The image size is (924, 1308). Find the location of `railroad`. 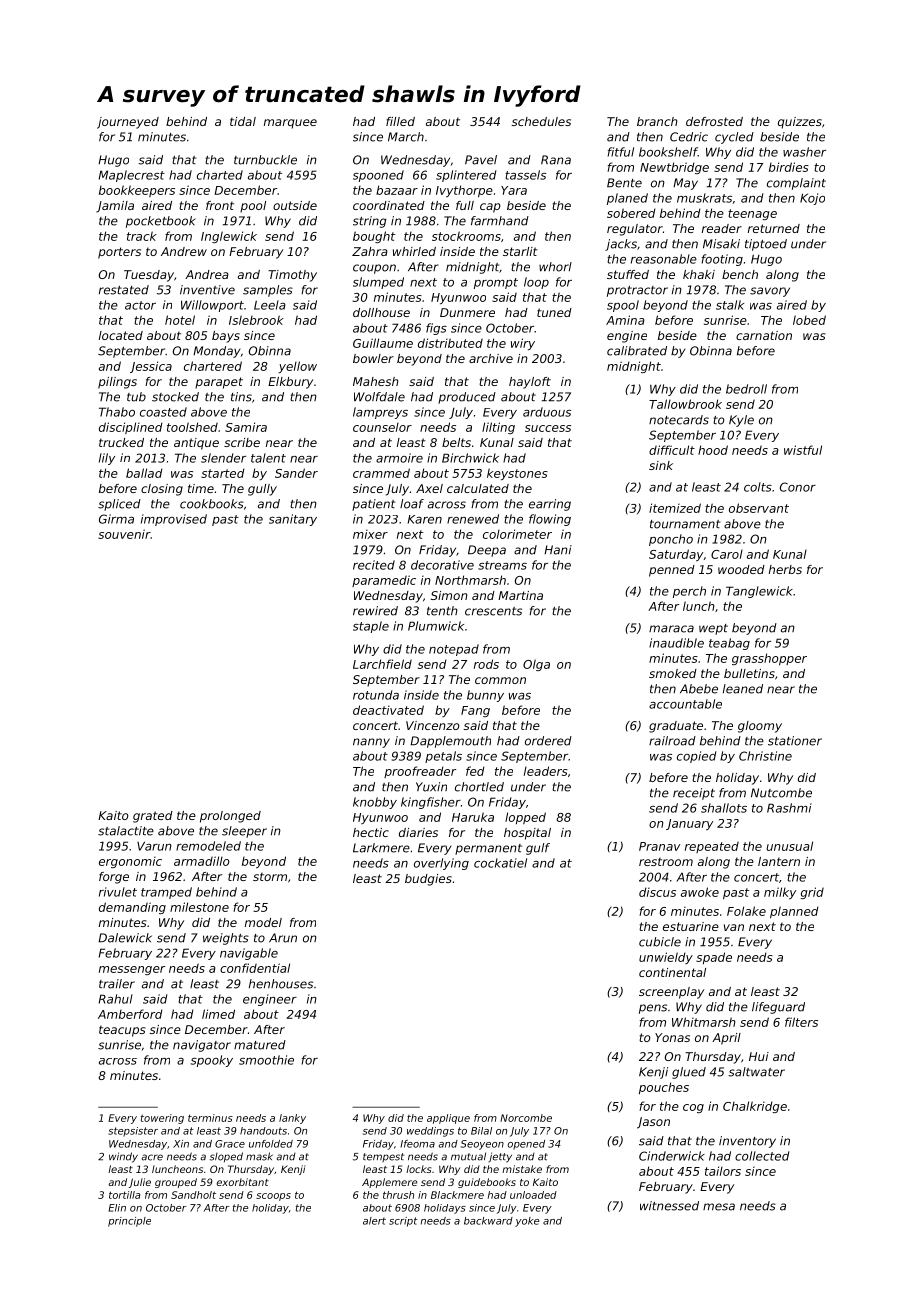

railroad is located at coordinates (672, 741).
